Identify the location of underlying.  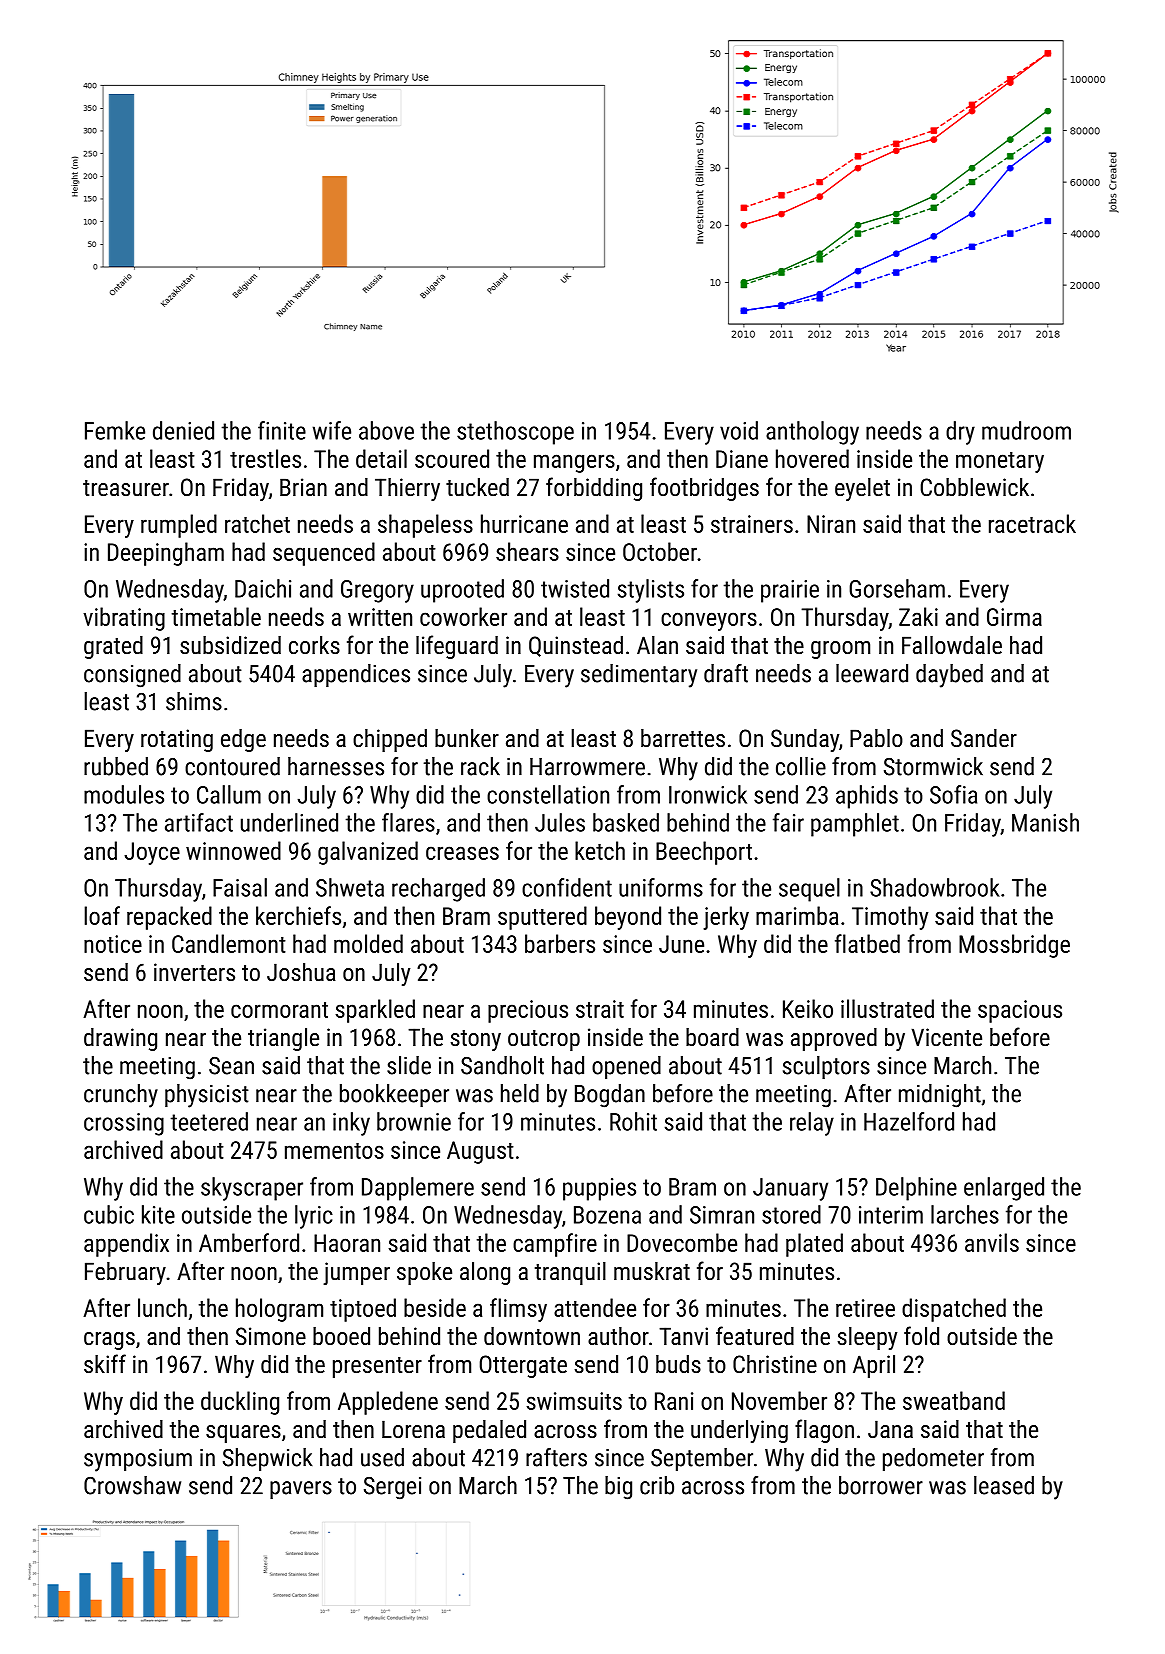
(739, 1431).
